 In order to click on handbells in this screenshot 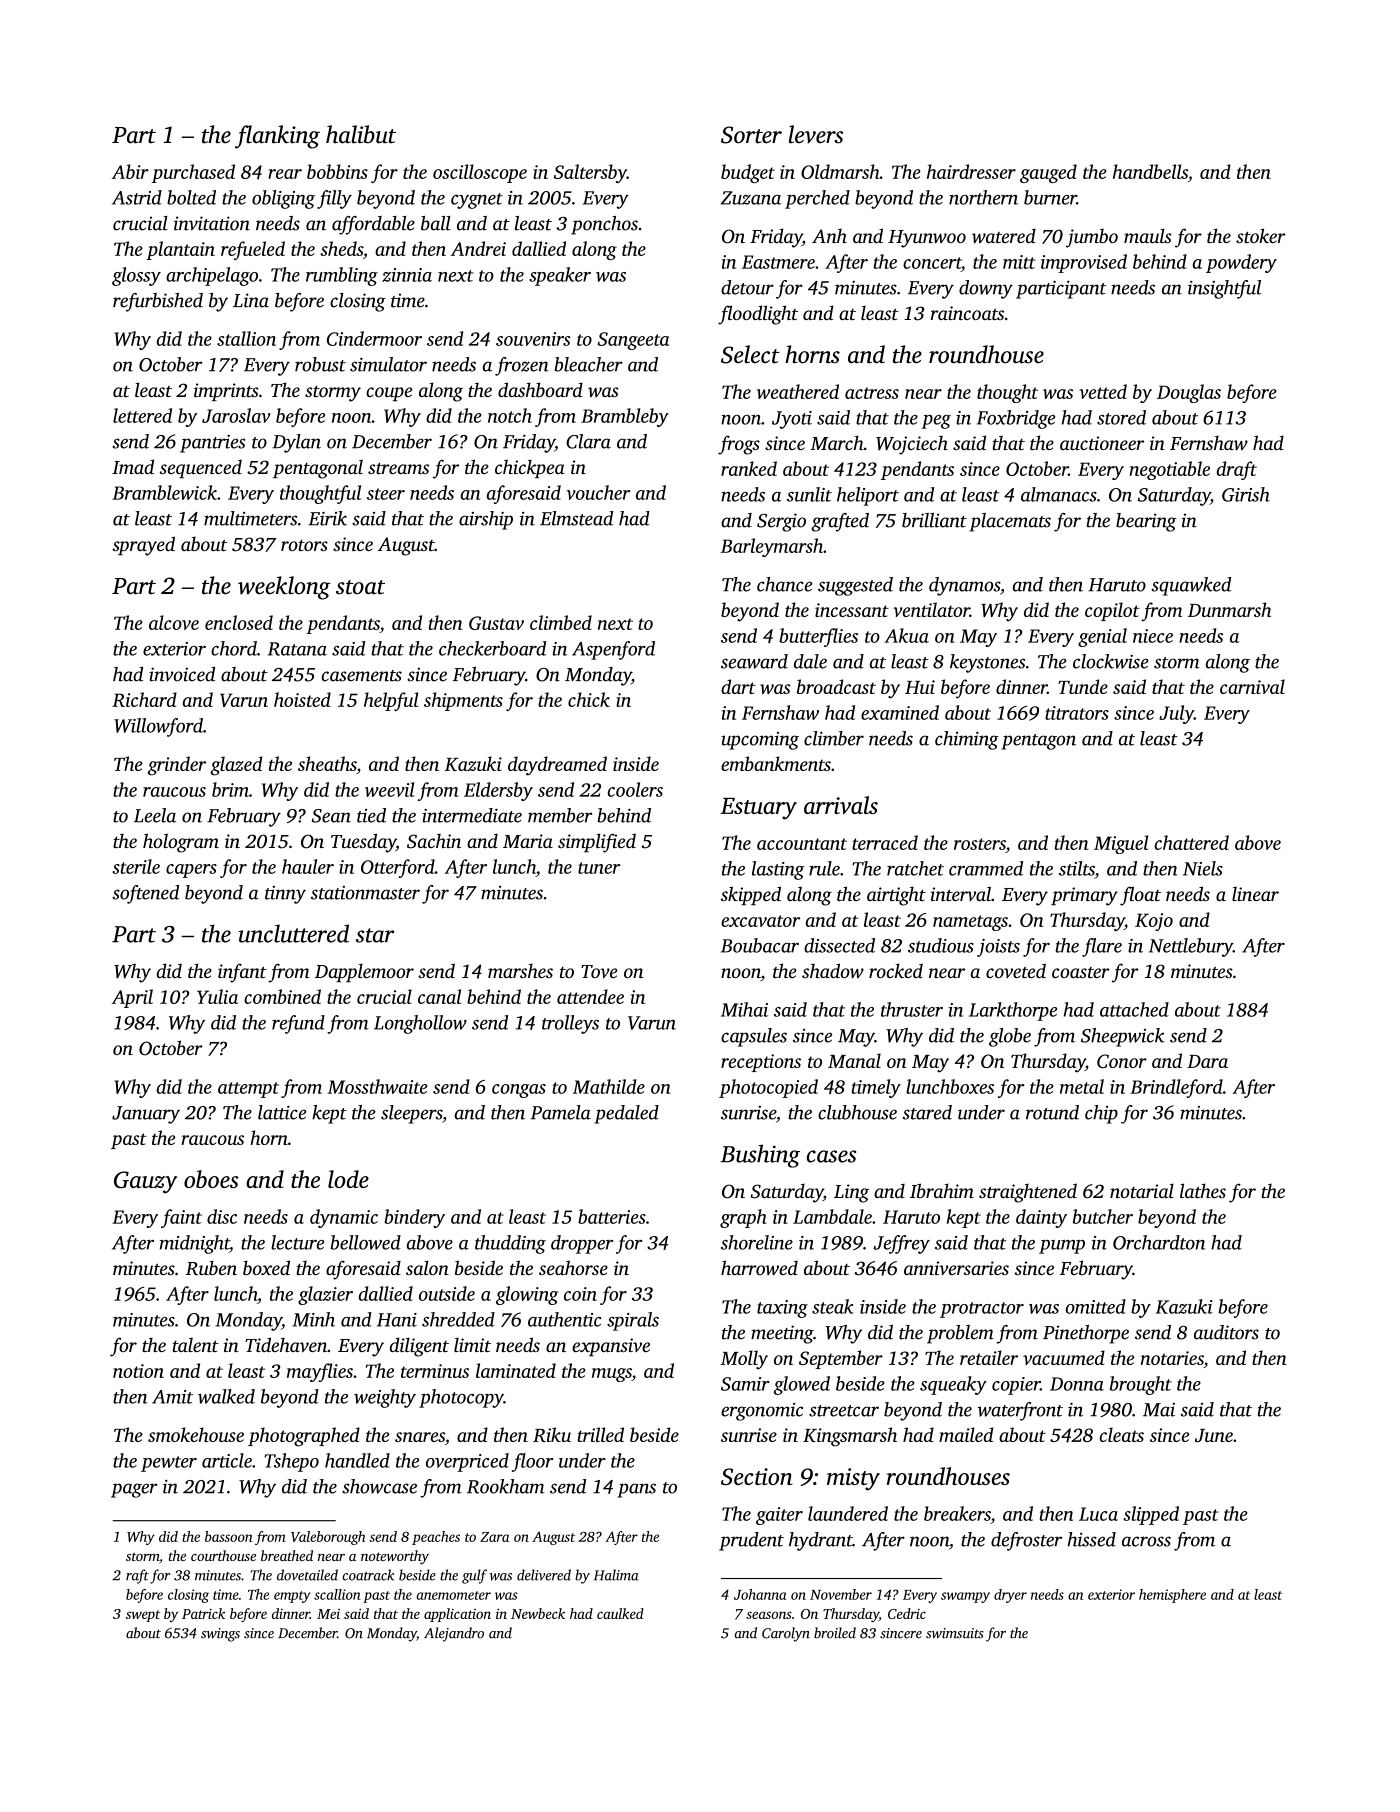, I will do `click(1150, 171)`.
